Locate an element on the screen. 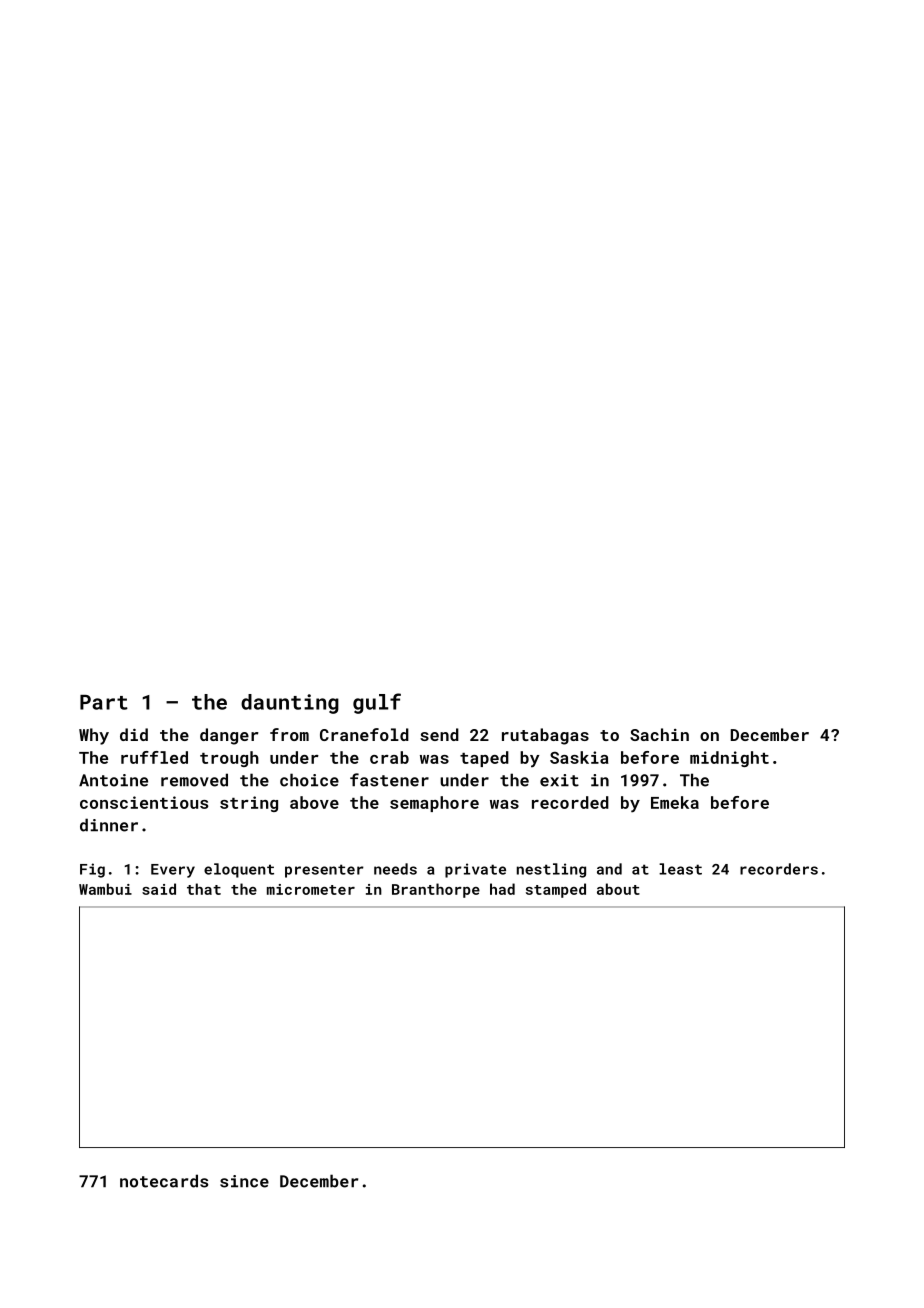  since is located at coordinates (244, 1181).
